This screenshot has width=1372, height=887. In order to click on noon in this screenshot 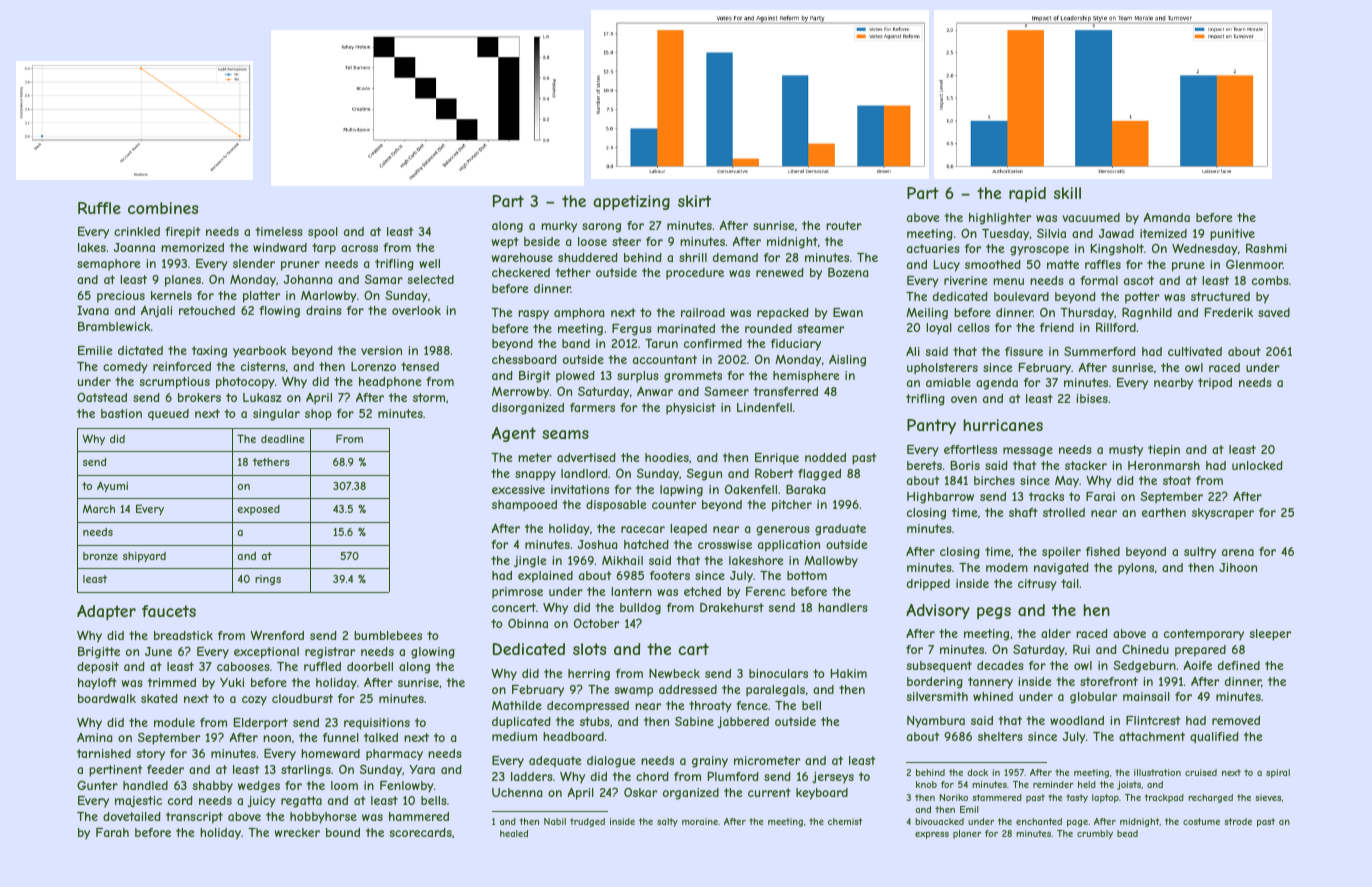, I will do `click(277, 738)`.
